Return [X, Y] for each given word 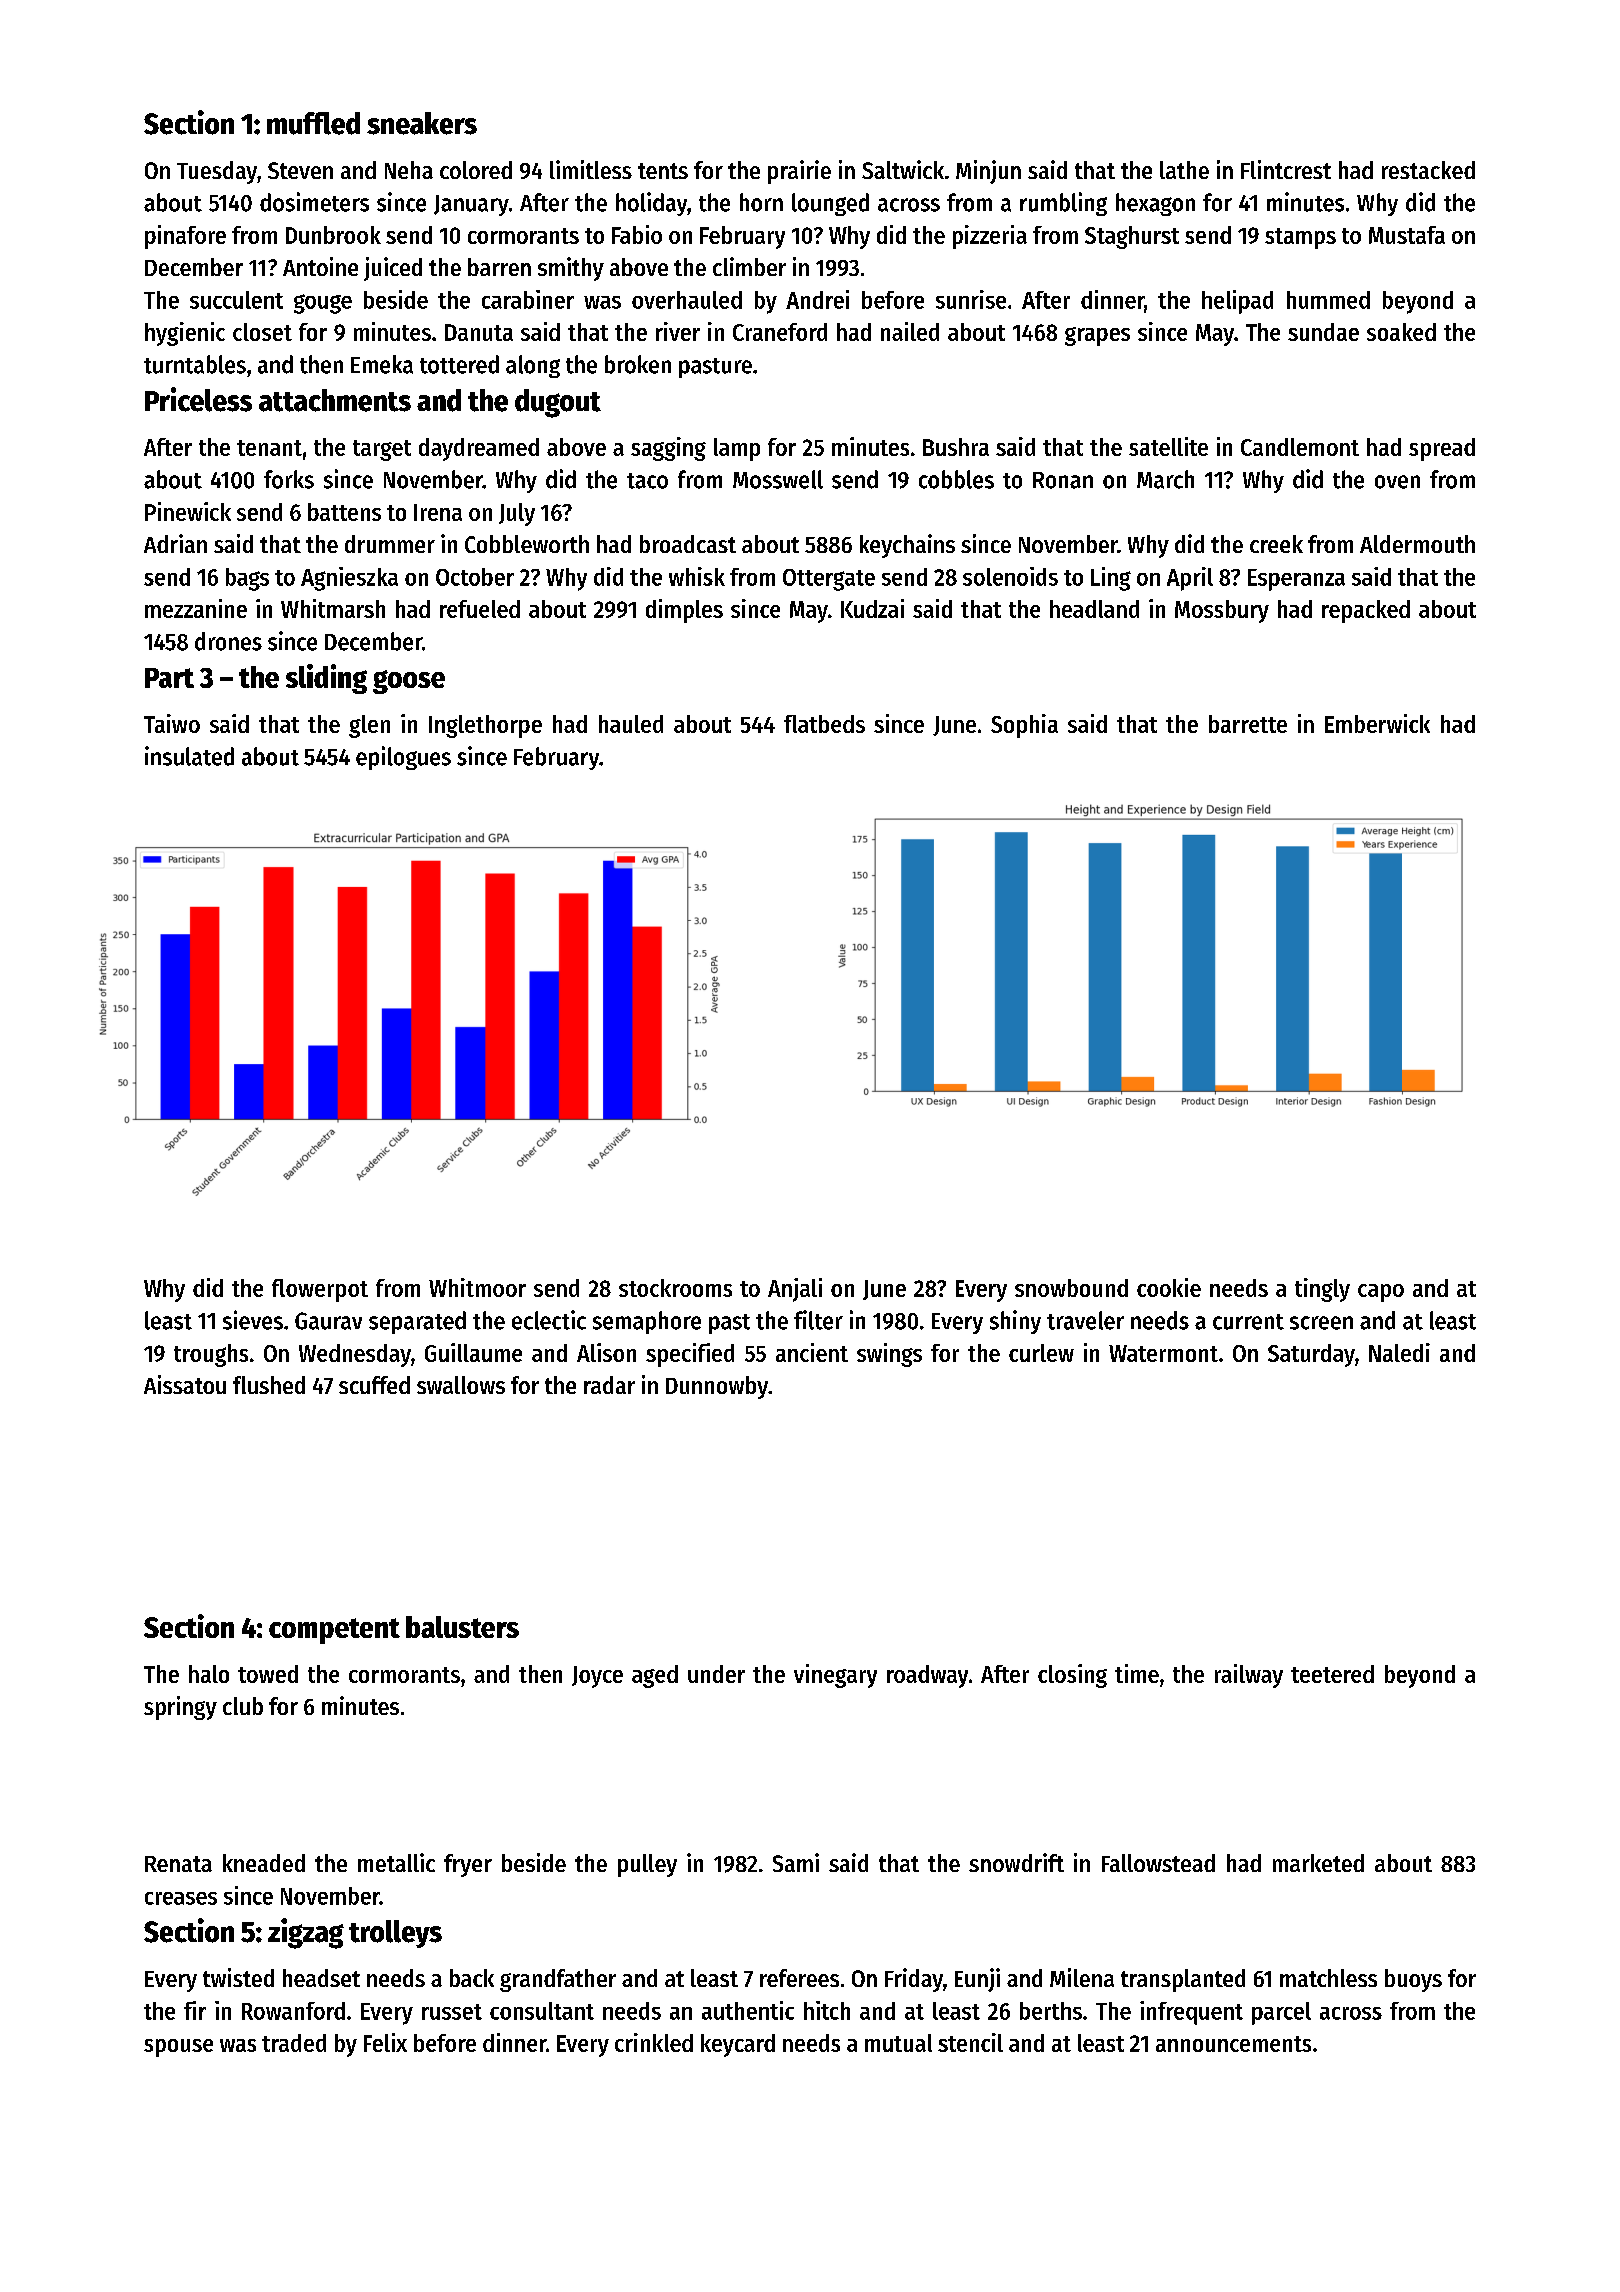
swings [889, 1355]
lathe [1184, 170]
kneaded [264, 1863]
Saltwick [903, 169]
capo [1381, 1293]
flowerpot [320, 1290]
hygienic [185, 334]
